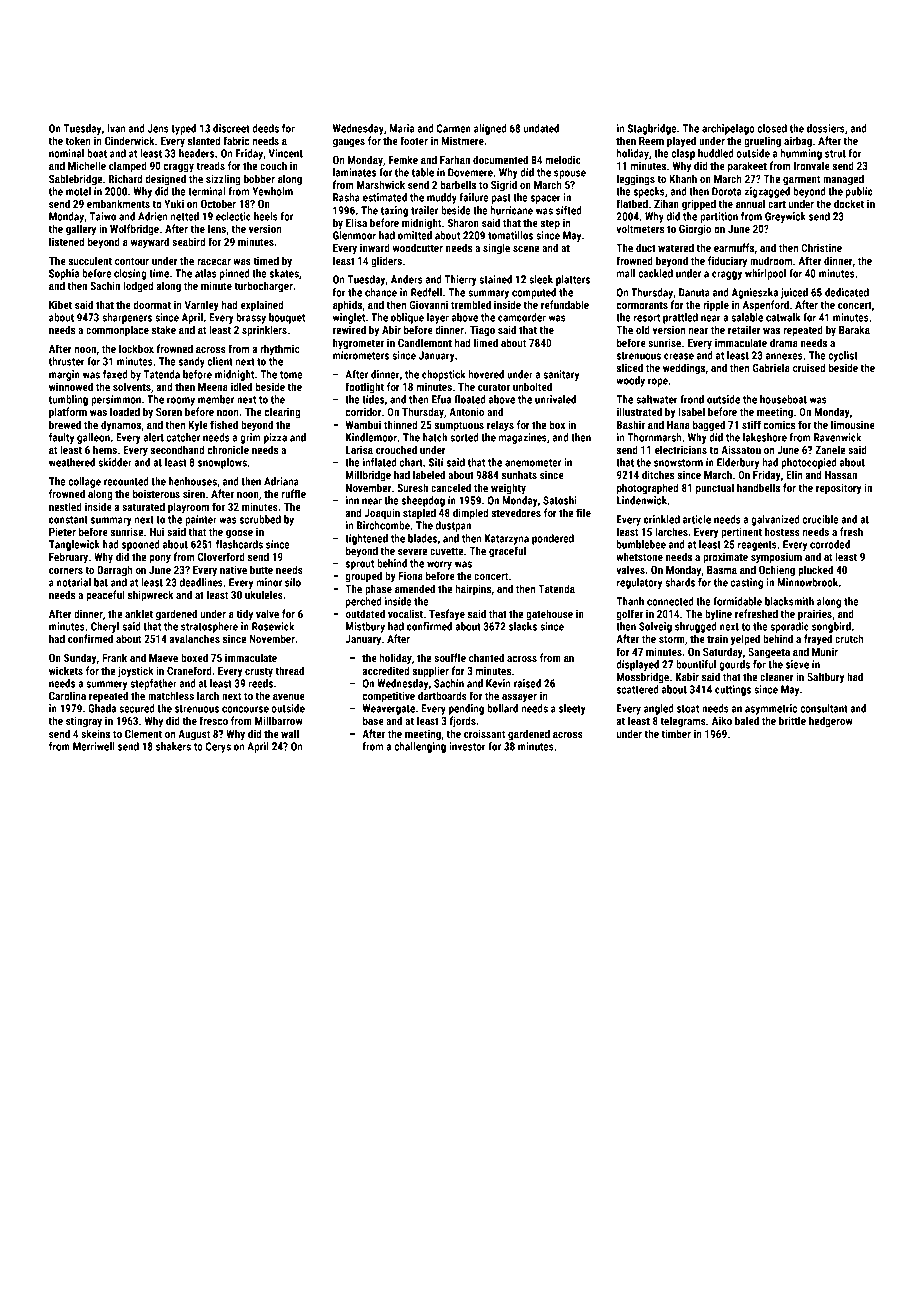 The height and width of the screenshot is (1308, 924). Describe the element at coordinates (94, 746) in the screenshot. I see `Merriwell` at that location.
